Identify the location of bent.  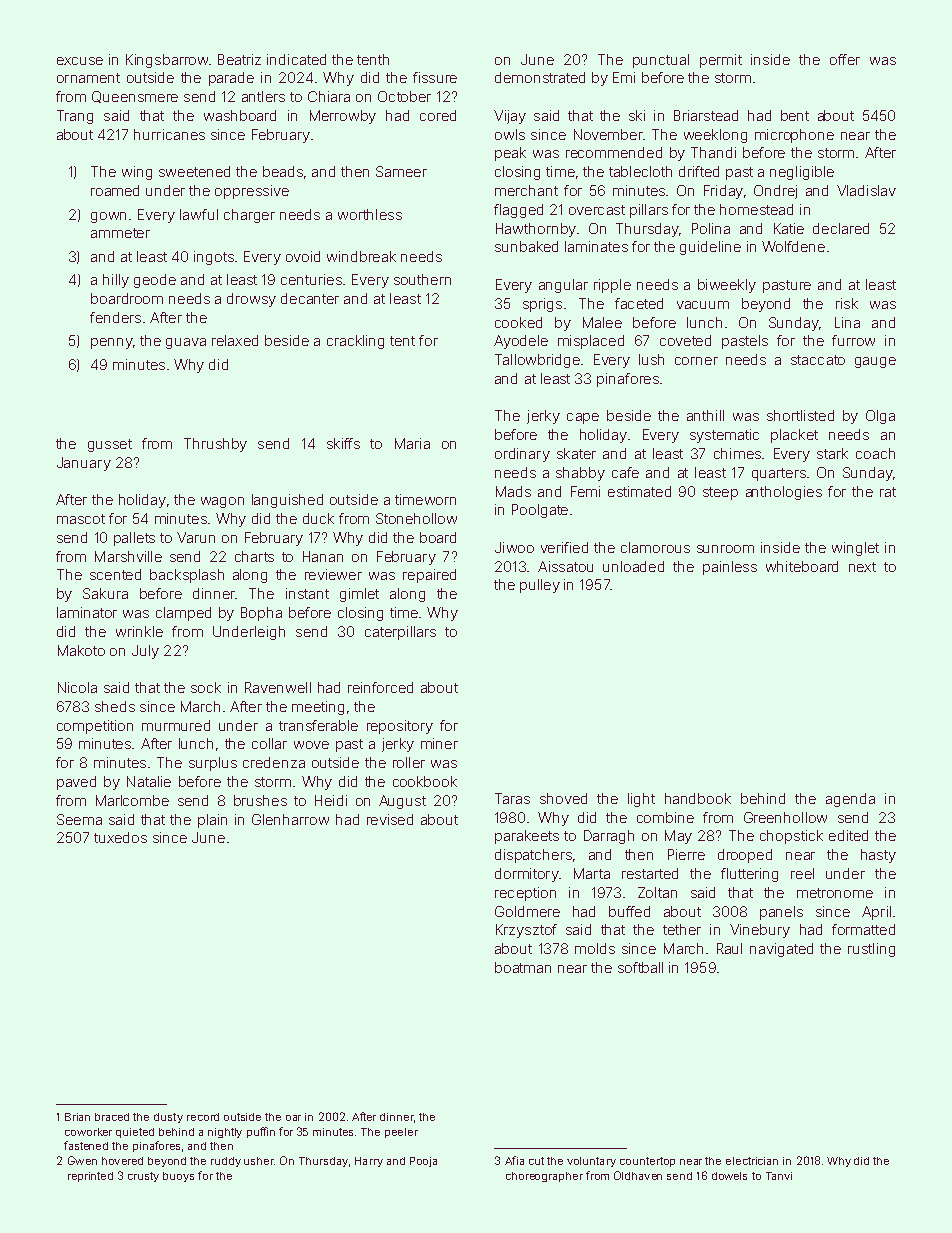
(795, 115).
